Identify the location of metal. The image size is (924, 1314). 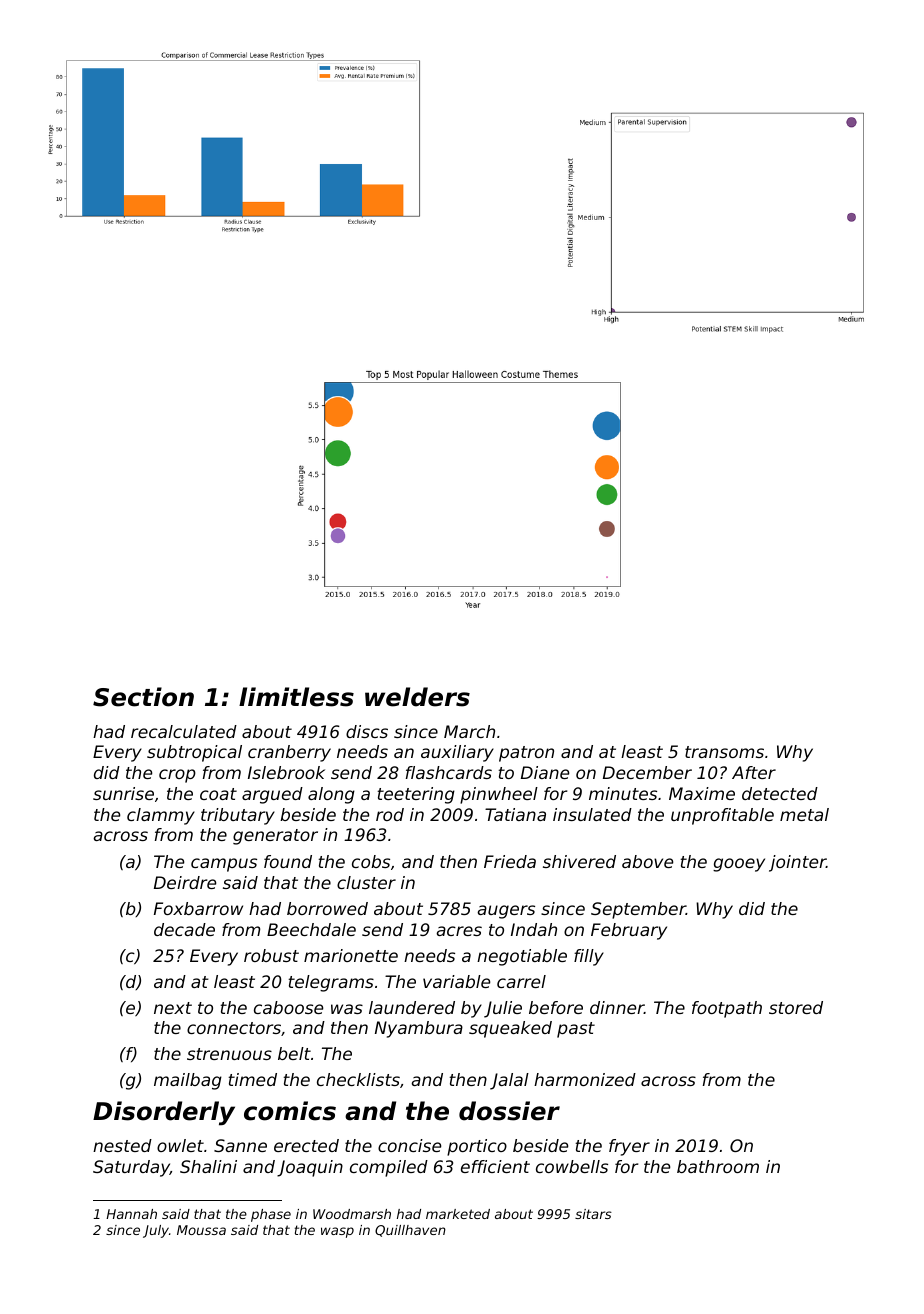
(804, 814).
